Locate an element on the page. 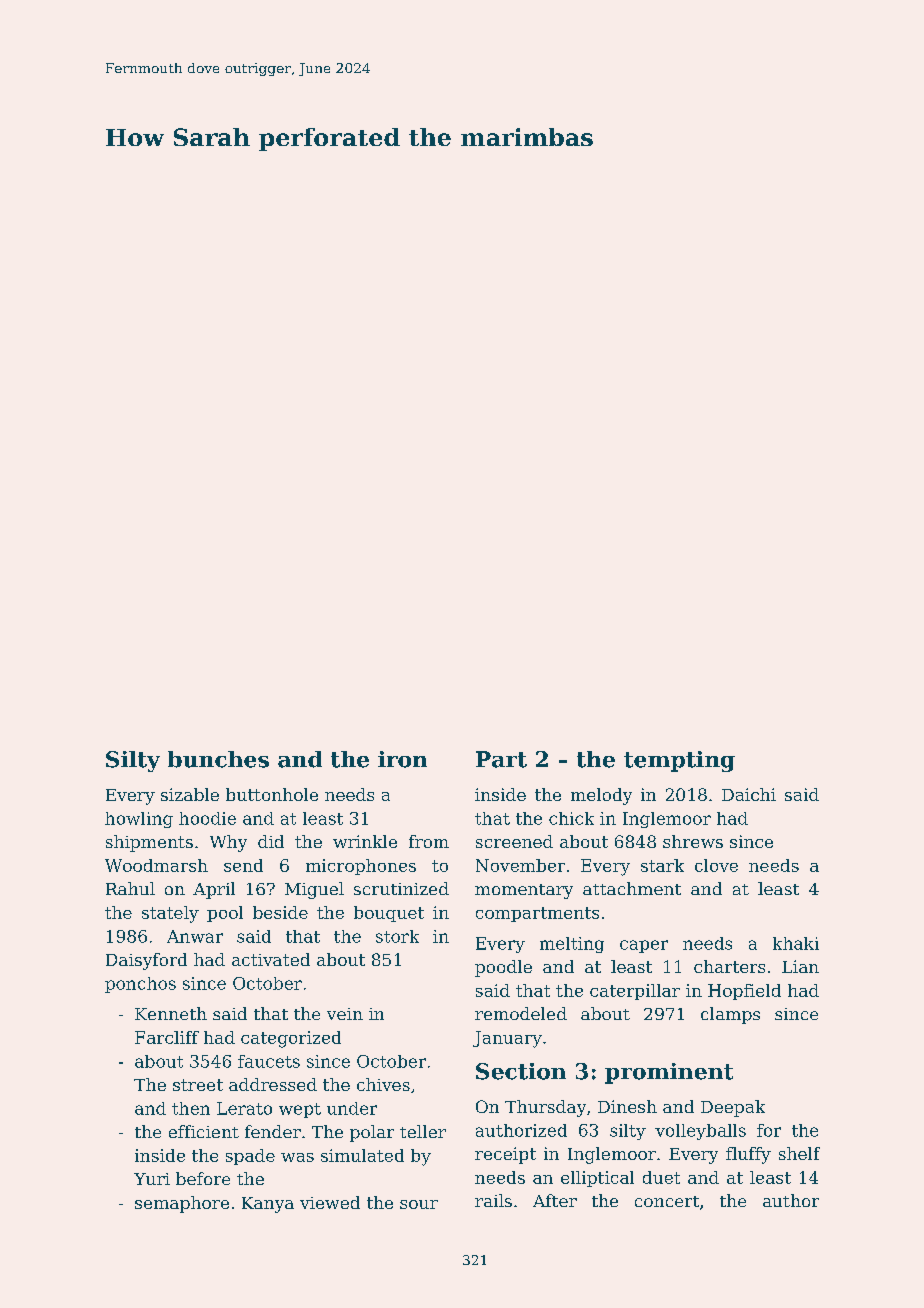  stately is located at coordinates (170, 914).
